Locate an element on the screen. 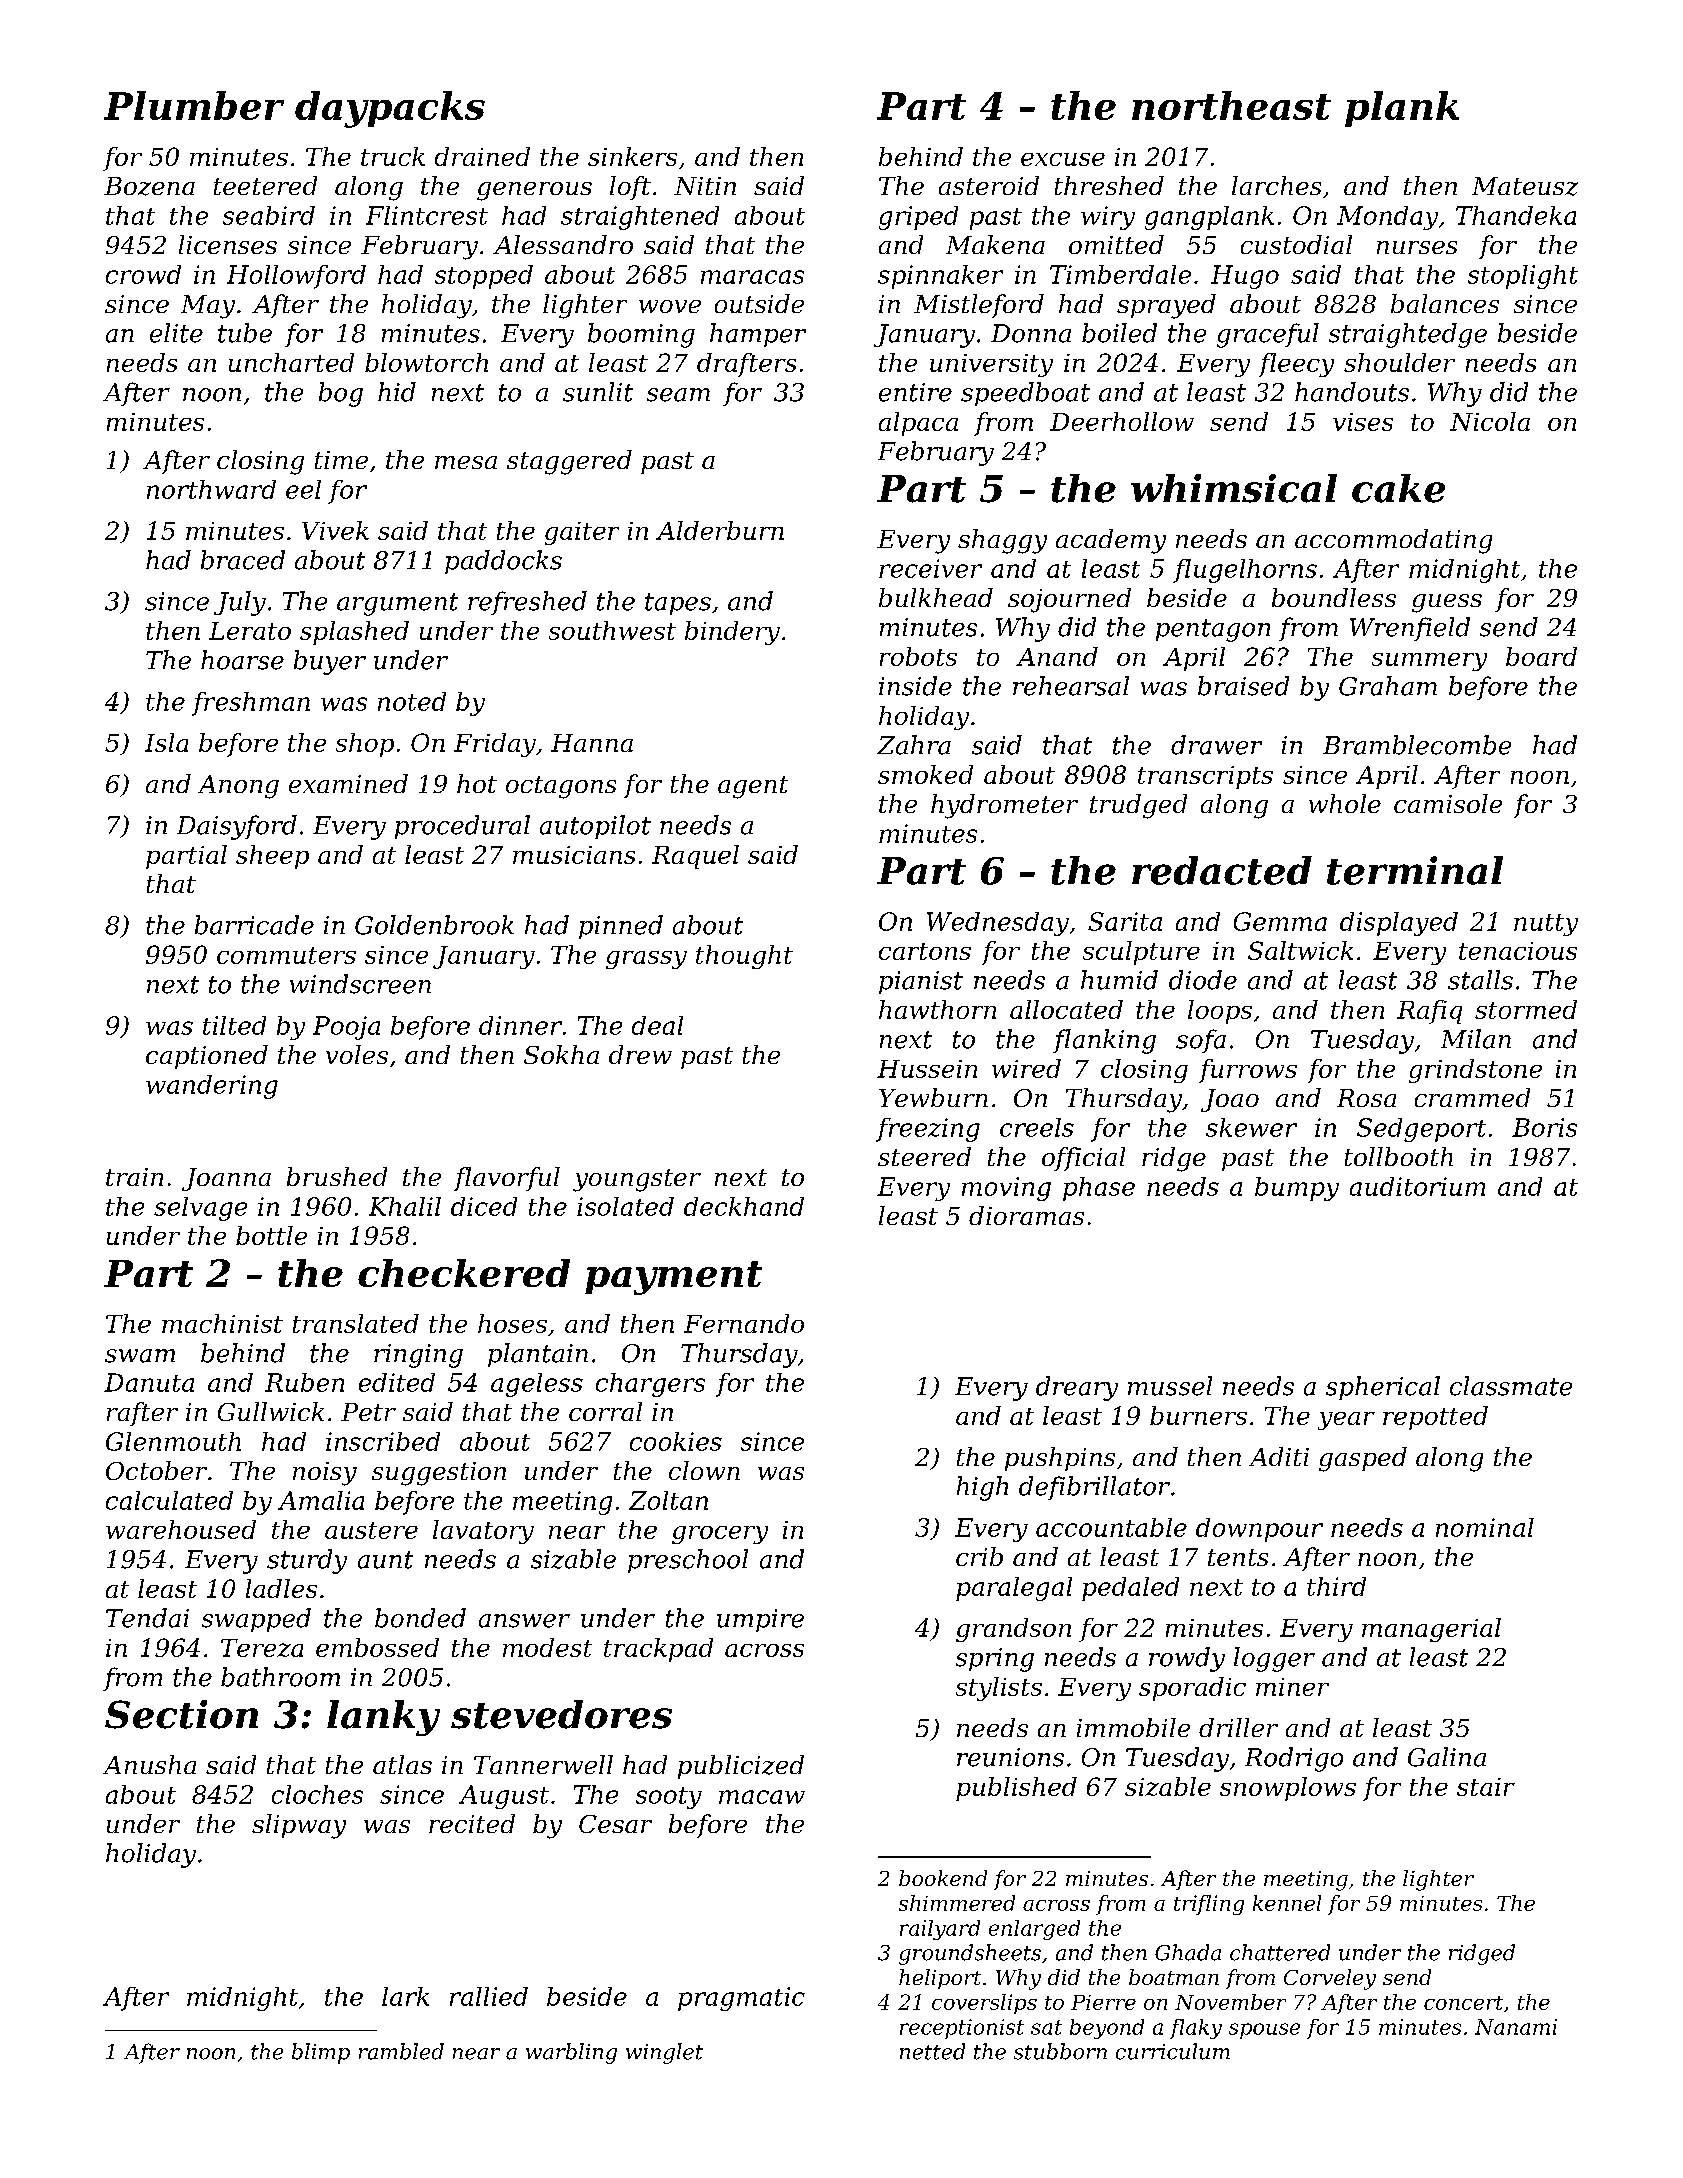  Anusha is located at coordinates (149, 1764).
